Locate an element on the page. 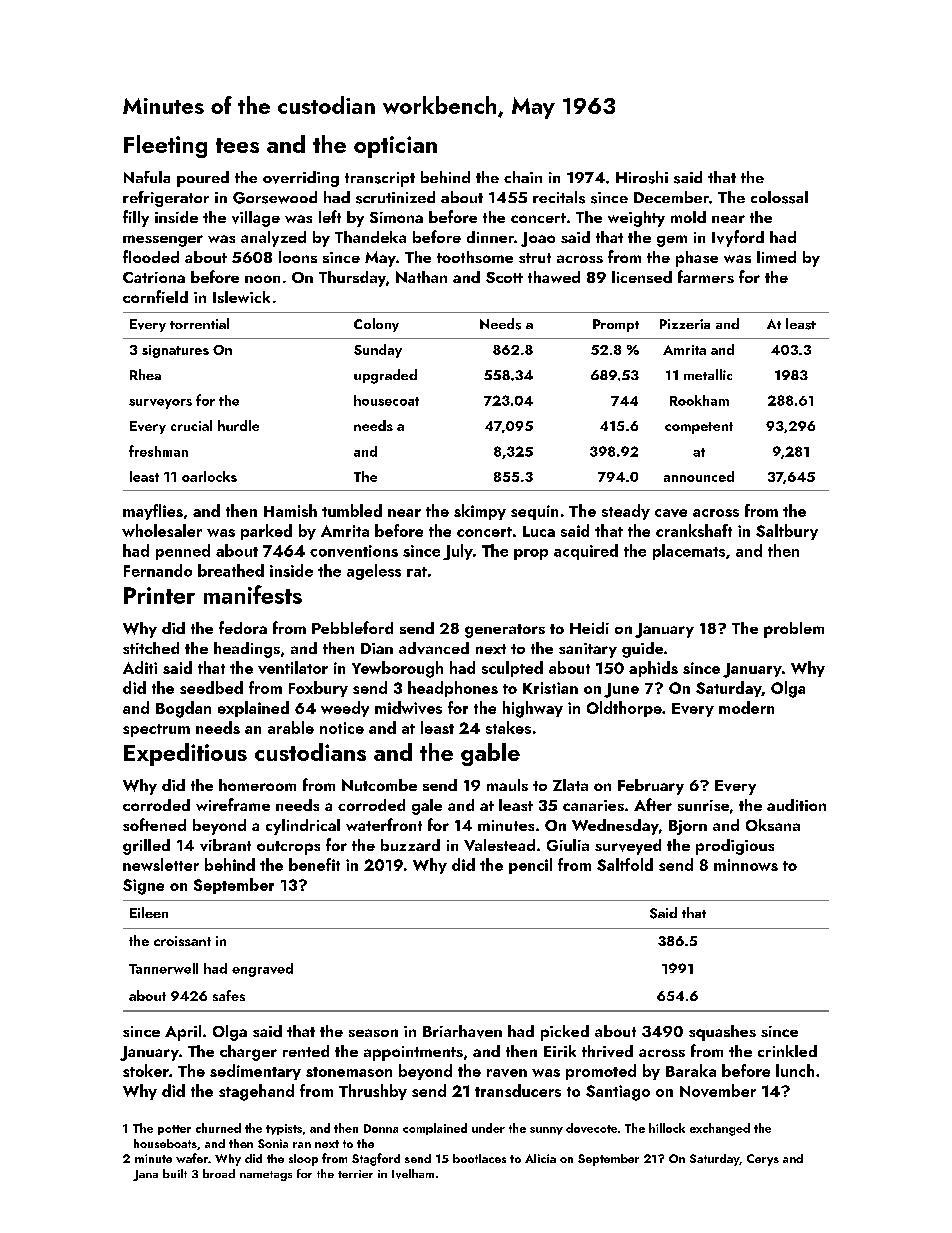 The width and height of the image is (952, 1233). Rhea is located at coordinates (145, 374).
